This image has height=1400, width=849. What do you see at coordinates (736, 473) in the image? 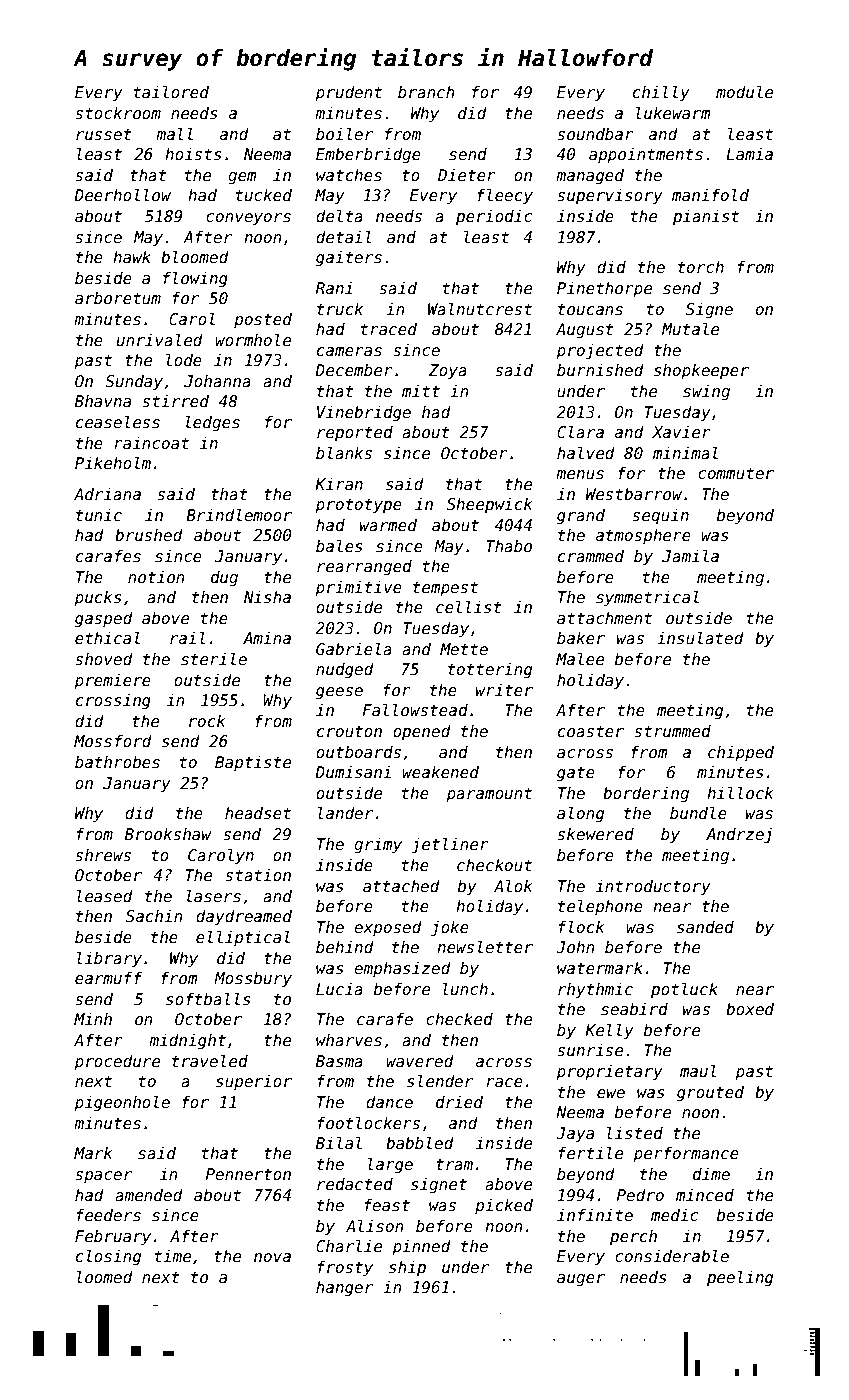
I see `commuter` at bounding box center [736, 473].
